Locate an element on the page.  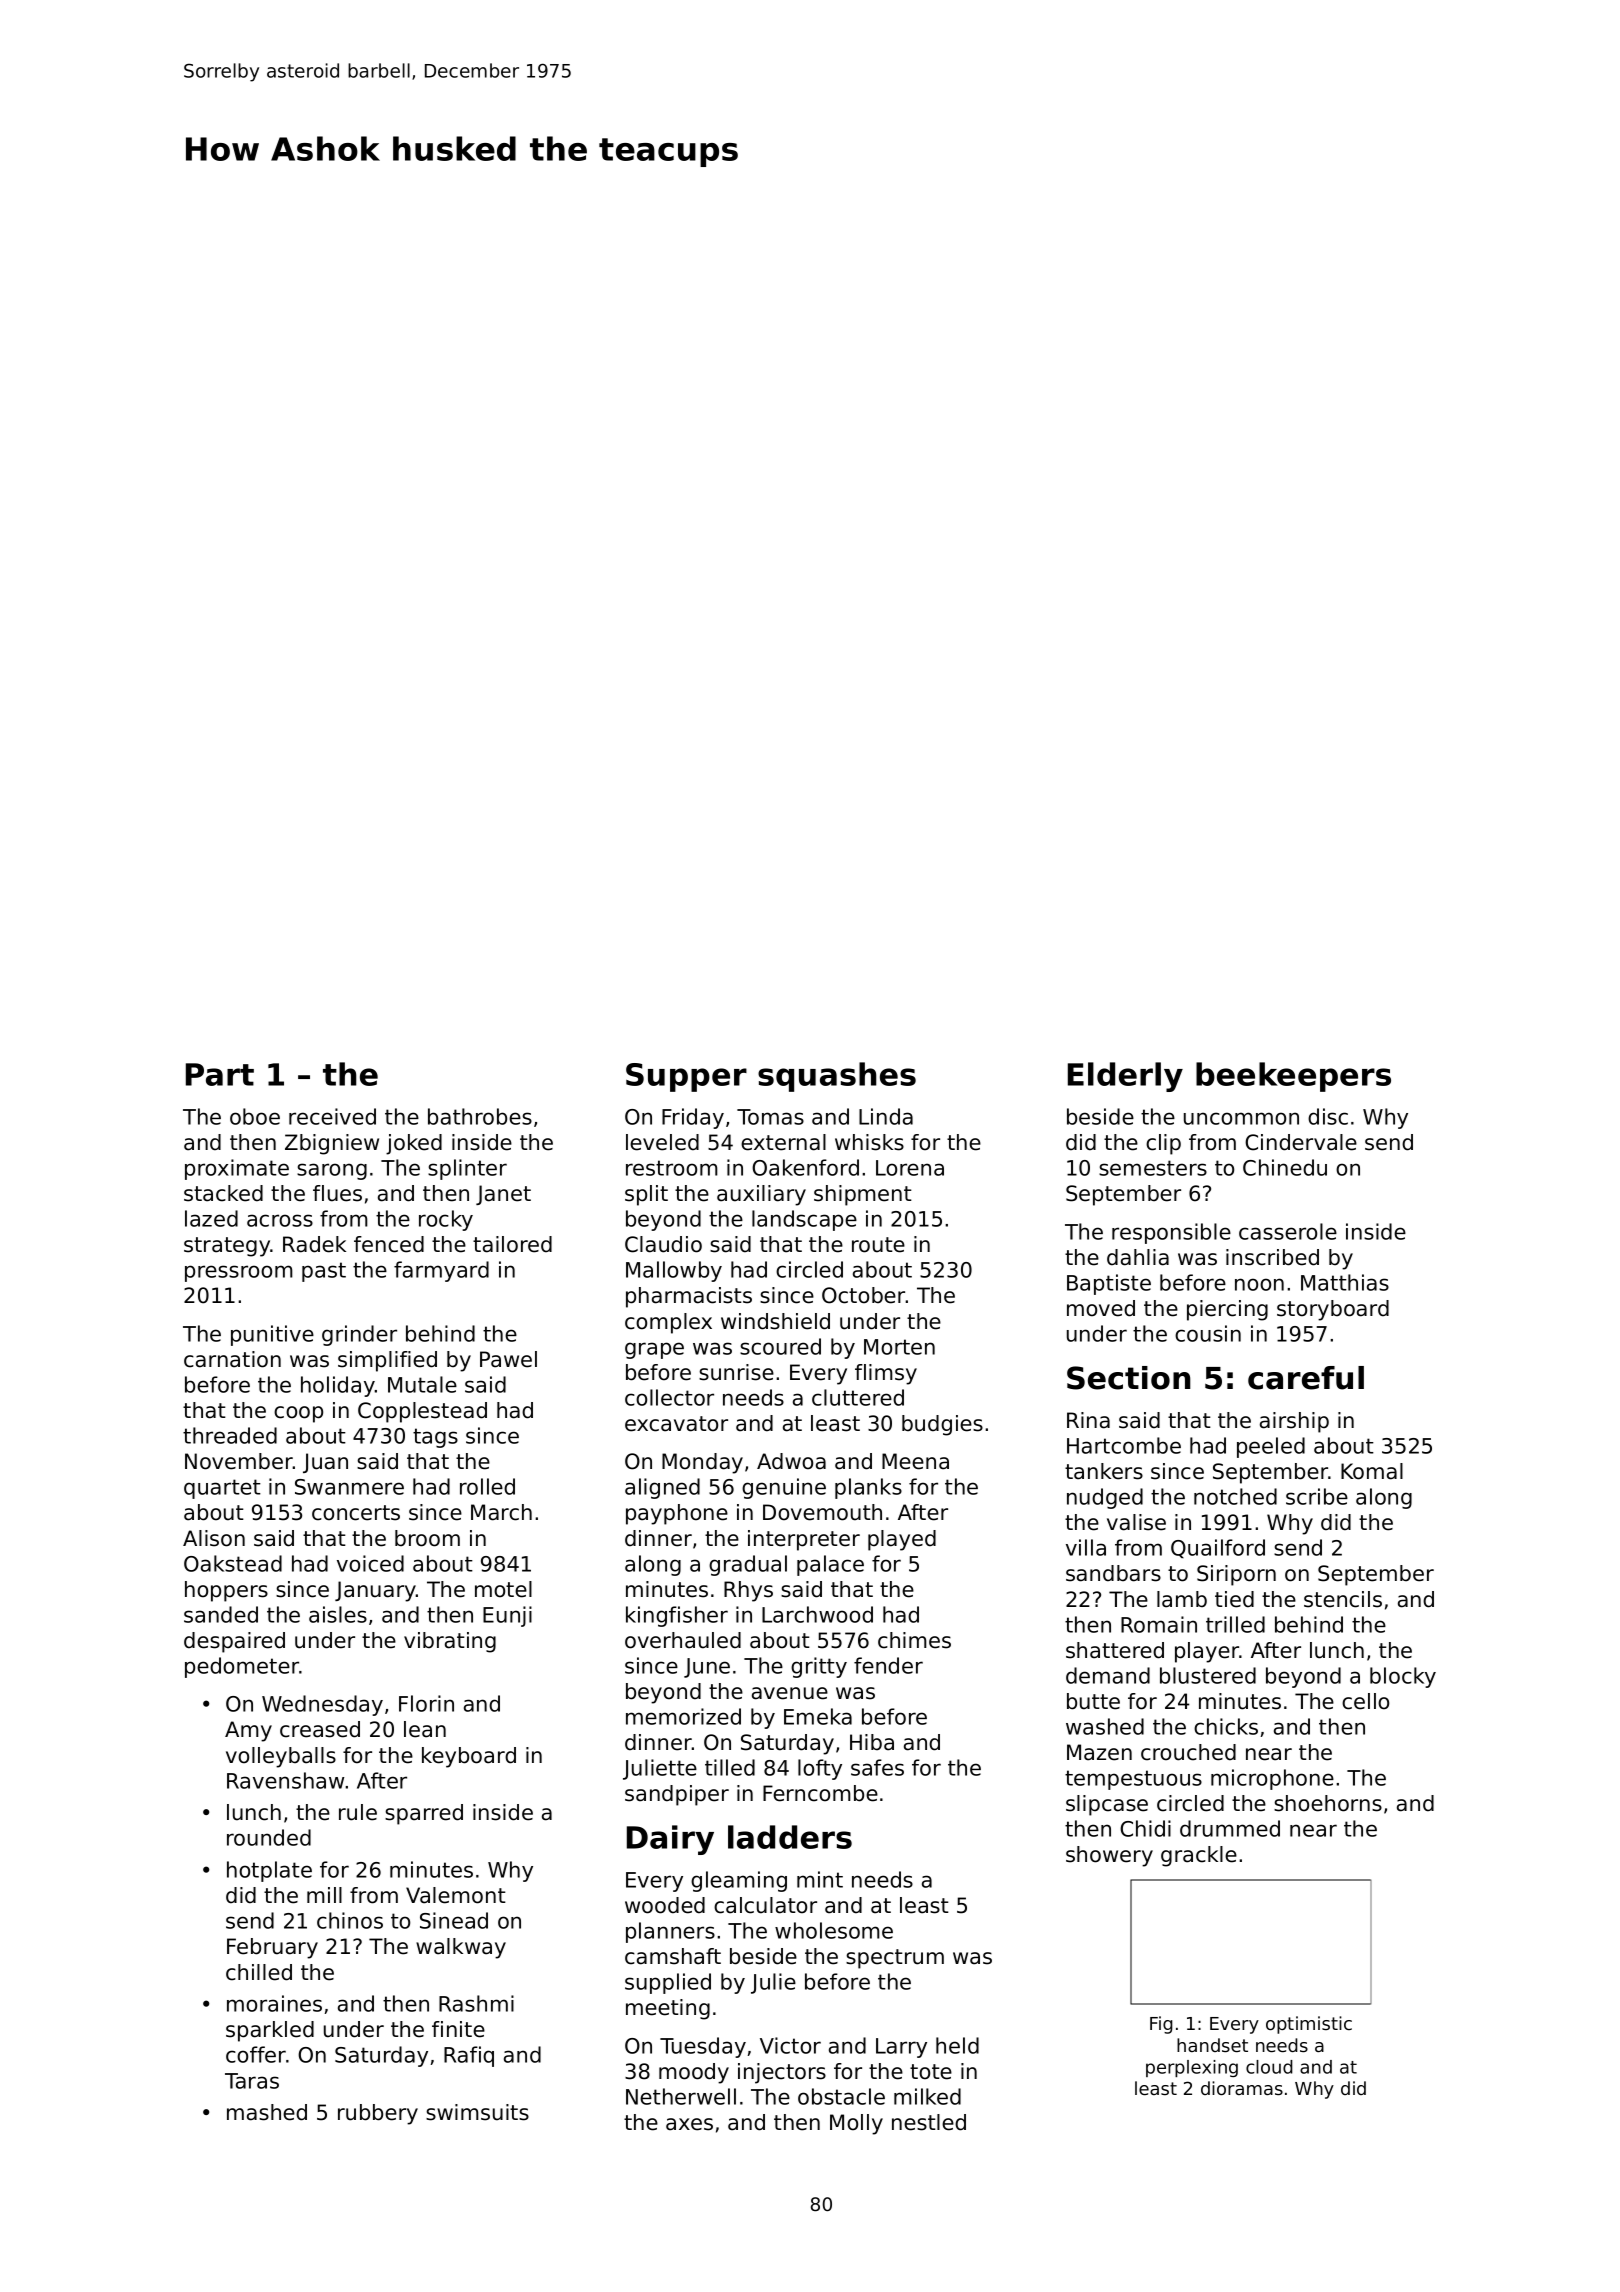
threaded is located at coordinates (230, 1435).
